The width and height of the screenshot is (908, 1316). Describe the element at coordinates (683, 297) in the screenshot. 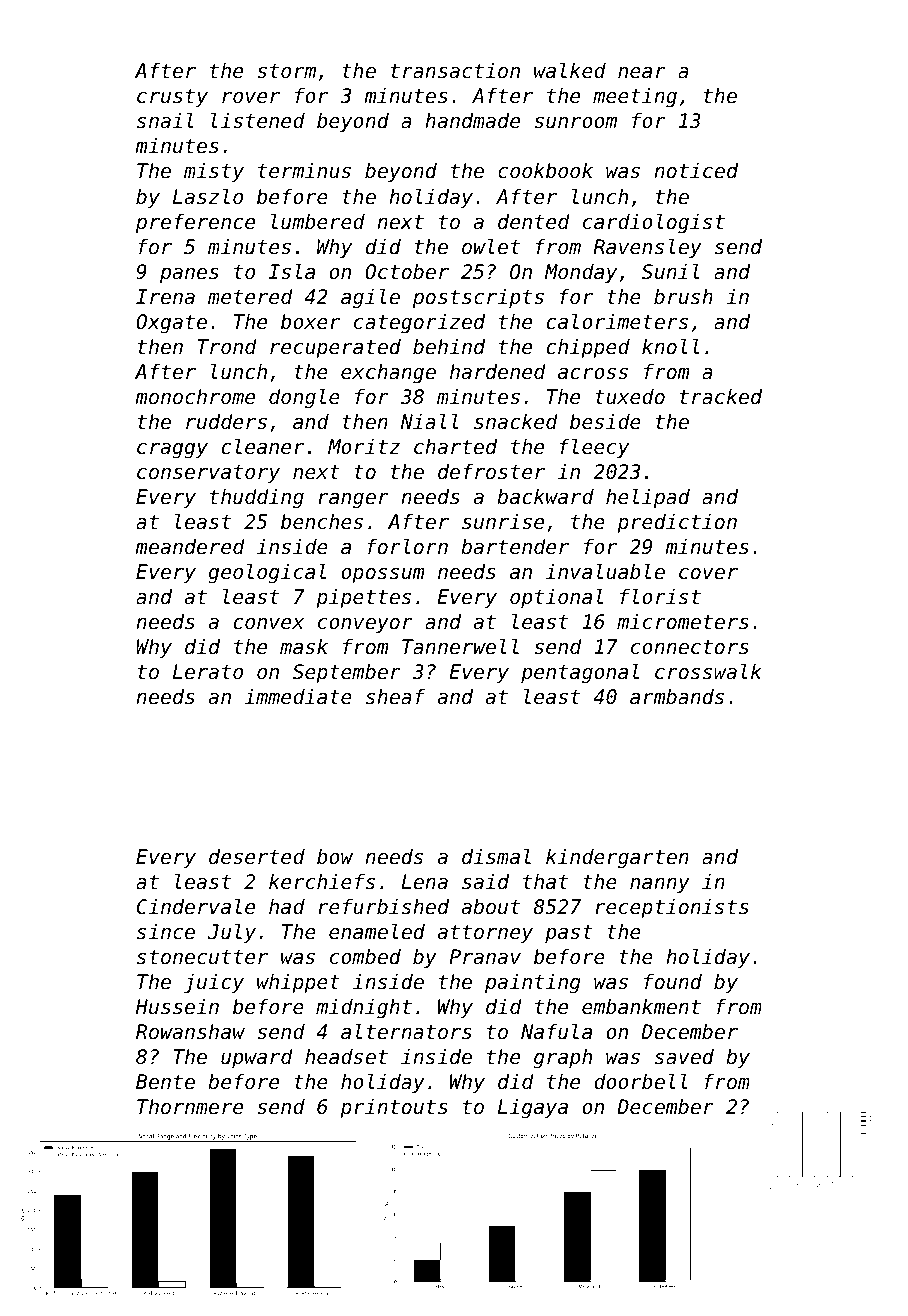

I see `brush` at that location.
